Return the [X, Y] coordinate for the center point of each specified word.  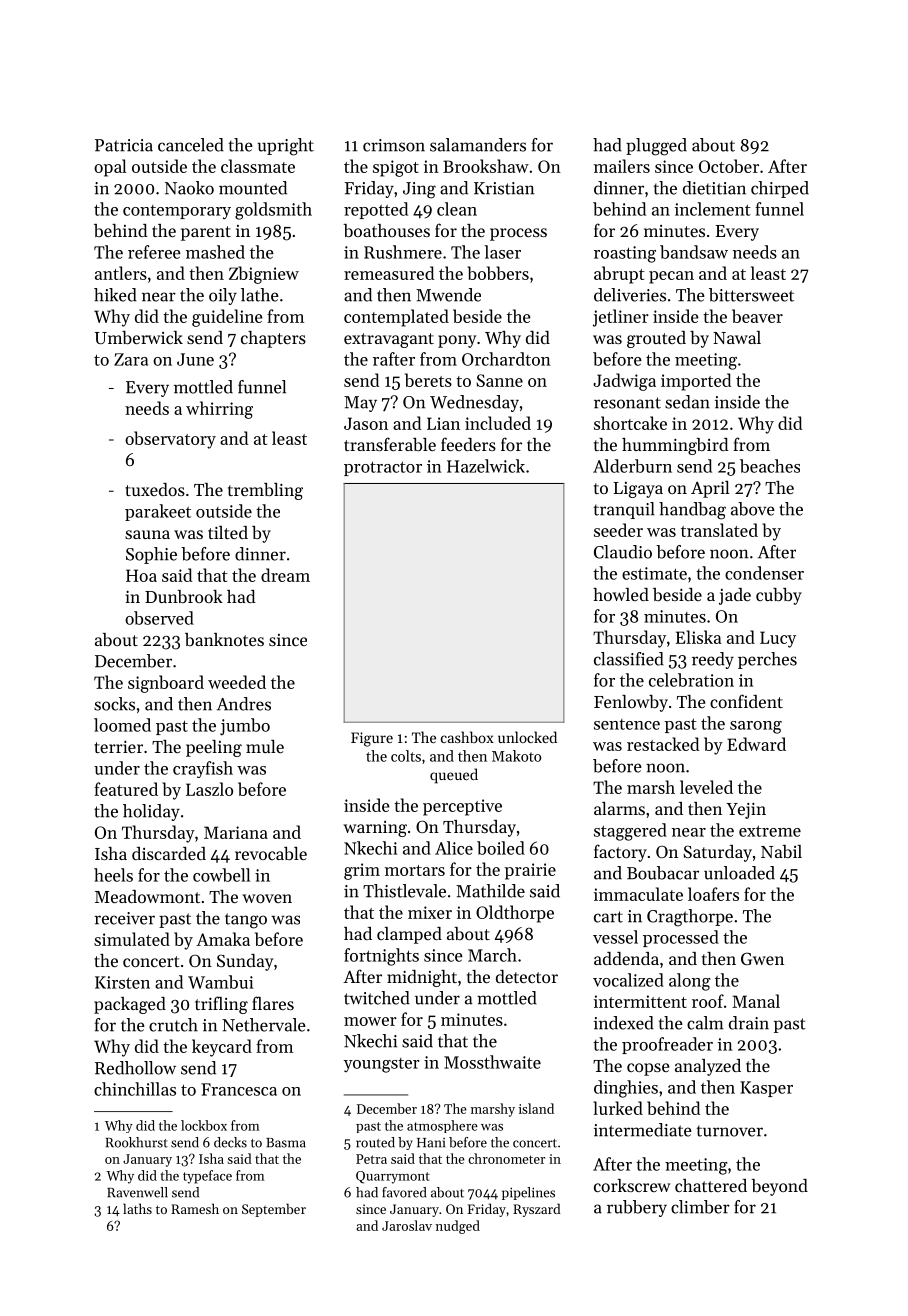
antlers [121, 273]
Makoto [516, 756]
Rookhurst [136, 1142]
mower [370, 1021]
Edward [756, 744]
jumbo [245, 727]
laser [502, 252]
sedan [687, 402]
